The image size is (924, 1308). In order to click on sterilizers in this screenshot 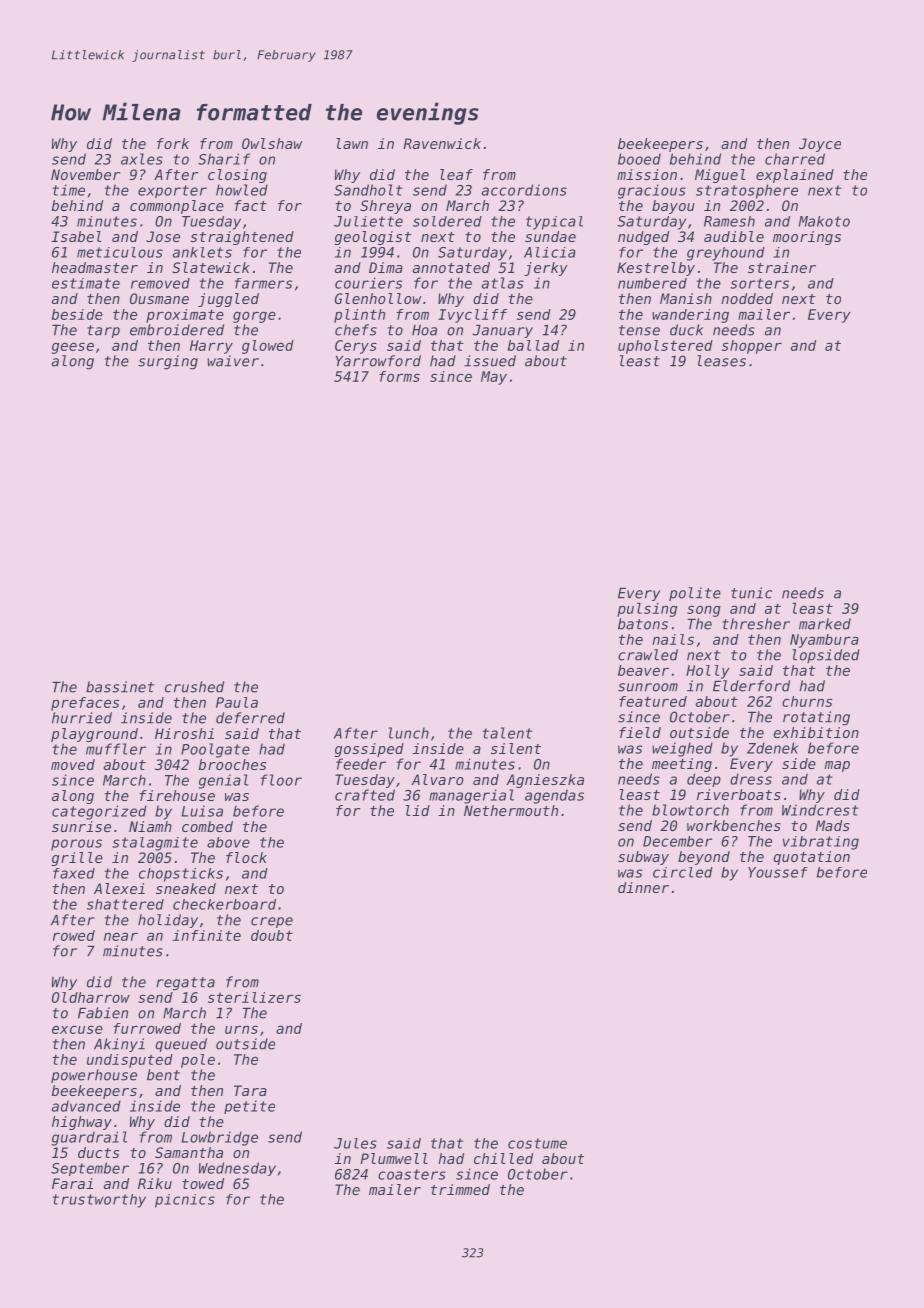, I will do `click(254, 997)`.
